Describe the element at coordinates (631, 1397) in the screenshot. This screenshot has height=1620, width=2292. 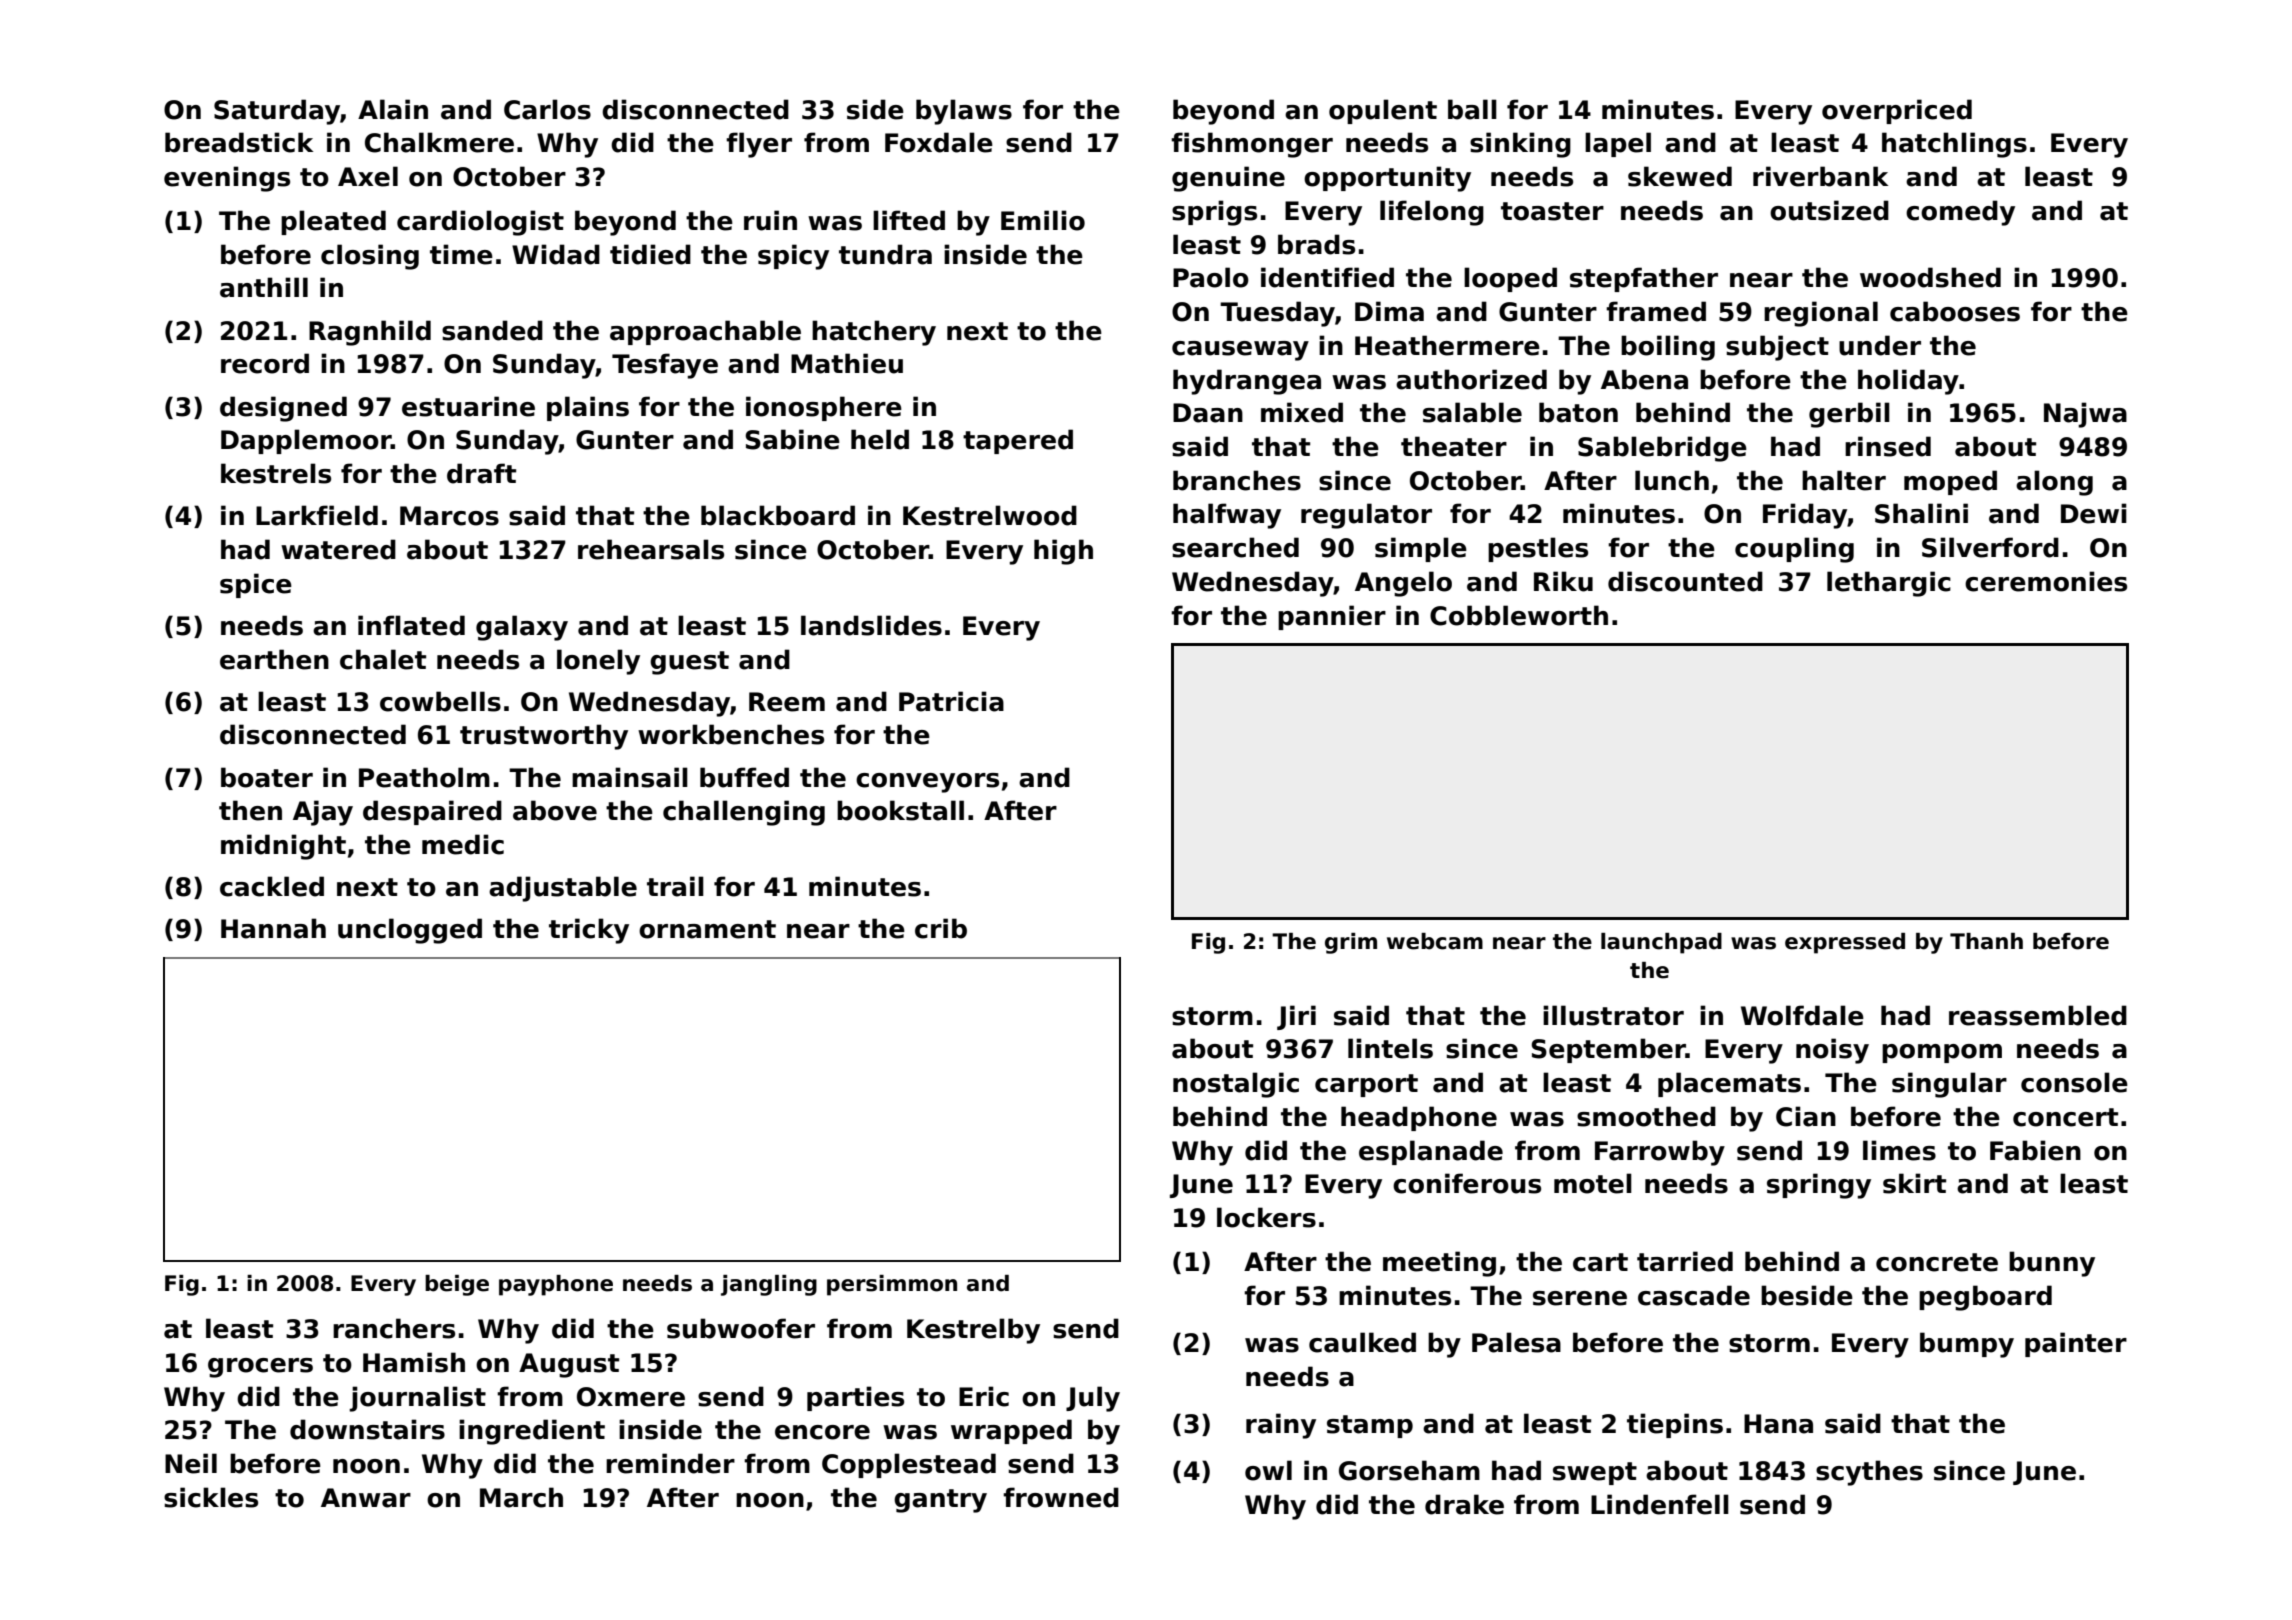
I see `Oxmere` at that location.
